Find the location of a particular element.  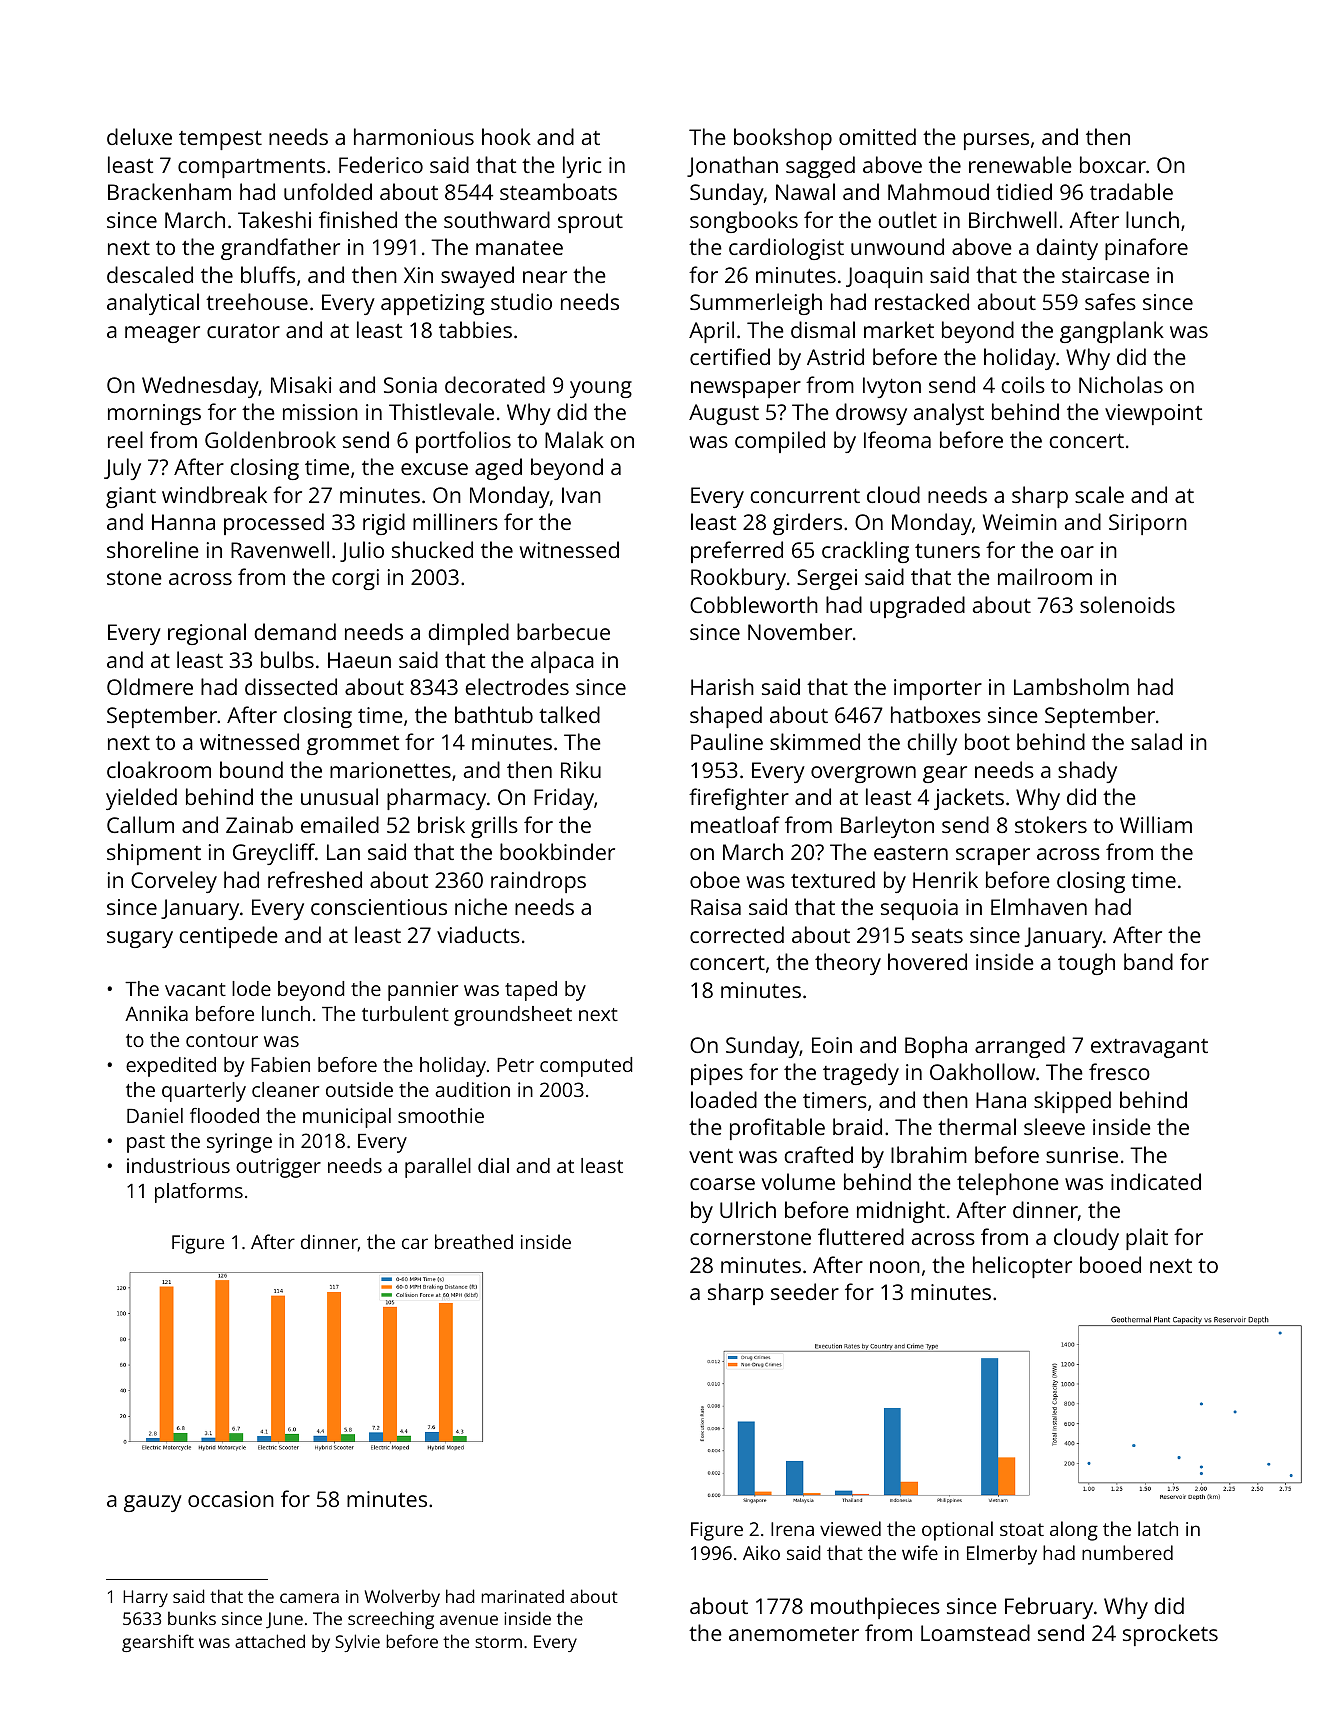

treehouse is located at coordinates (257, 301).
